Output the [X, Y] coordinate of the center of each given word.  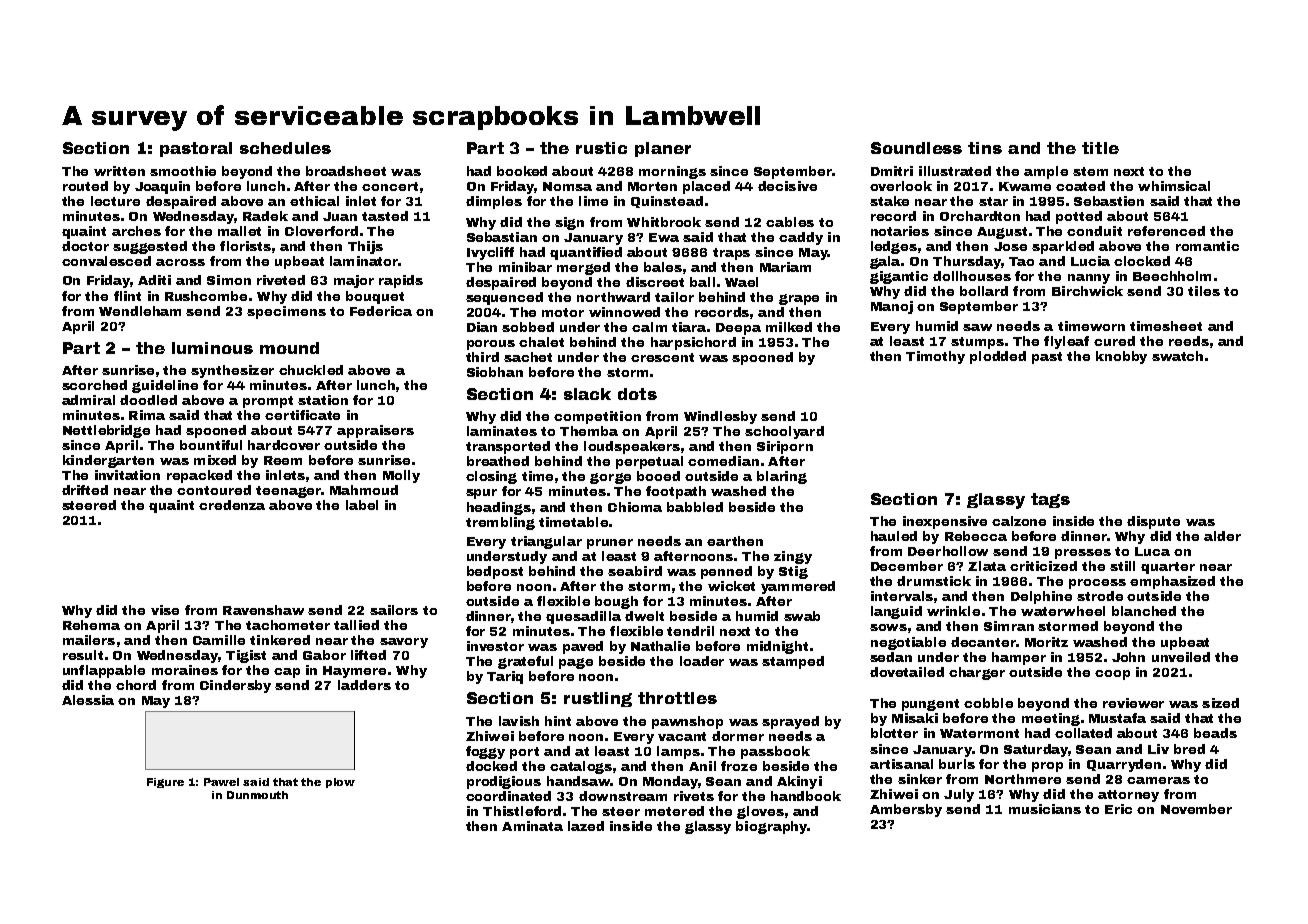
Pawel [221, 782]
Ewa [664, 237]
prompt [268, 402]
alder [1222, 536]
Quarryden [1124, 765]
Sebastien [1109, 201]
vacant [682, 736]
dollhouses [972, 276]
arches [136, 231]
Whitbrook [664, 222]
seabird [635, 571]
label [362, 505]
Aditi [154, 280]
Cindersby [235, 686]
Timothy [935, 357]
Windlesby [720, 417]
